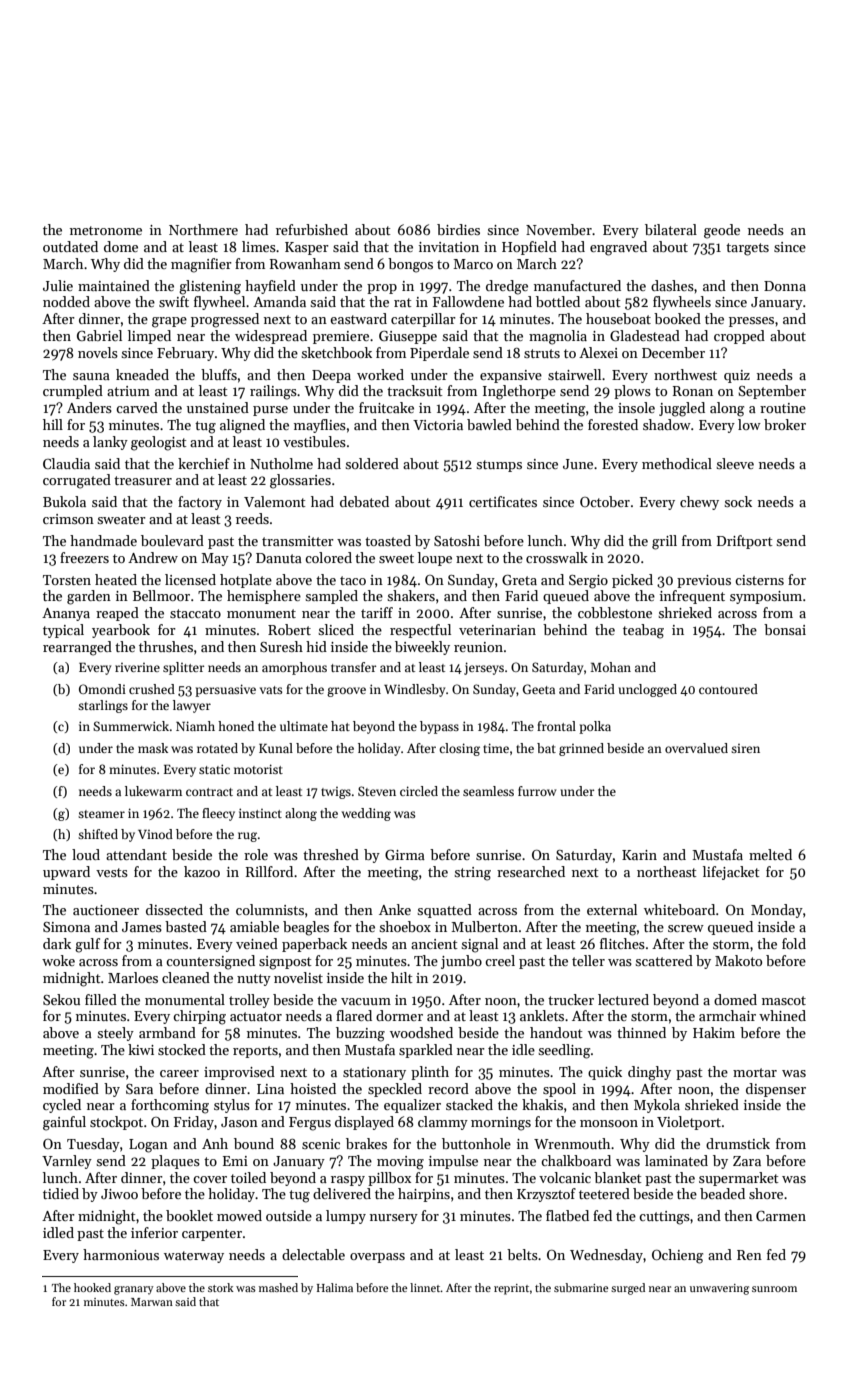  What do you see at coordinates (248, 1177) in the screenshot?
I see `toiled` at bounding box center [248, 1177].
